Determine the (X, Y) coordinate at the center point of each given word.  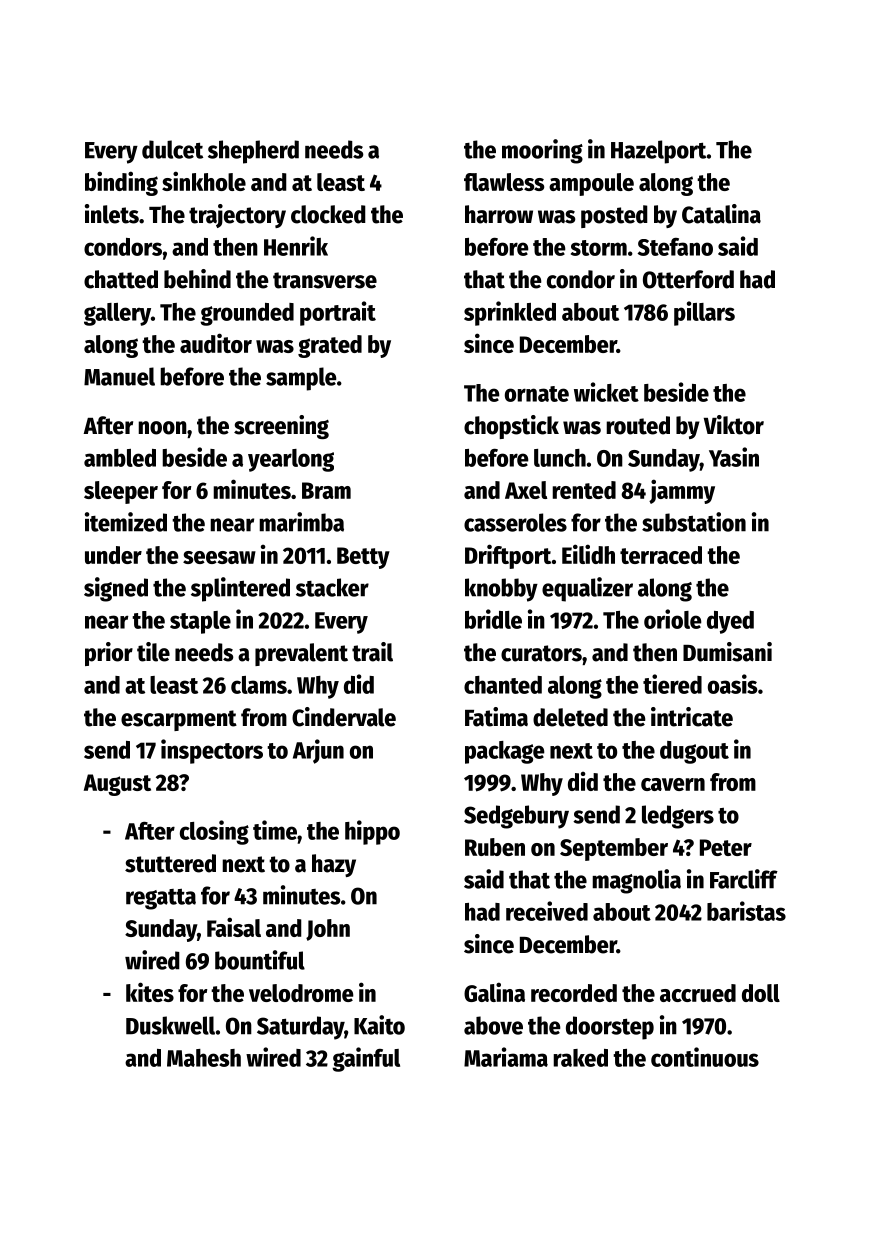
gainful (366, 1059)
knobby (501, 590)
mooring (542, 151)
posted (614, 216)
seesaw (219, 557)
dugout (694, 752)
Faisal (234, 927)
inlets (112, 214)
